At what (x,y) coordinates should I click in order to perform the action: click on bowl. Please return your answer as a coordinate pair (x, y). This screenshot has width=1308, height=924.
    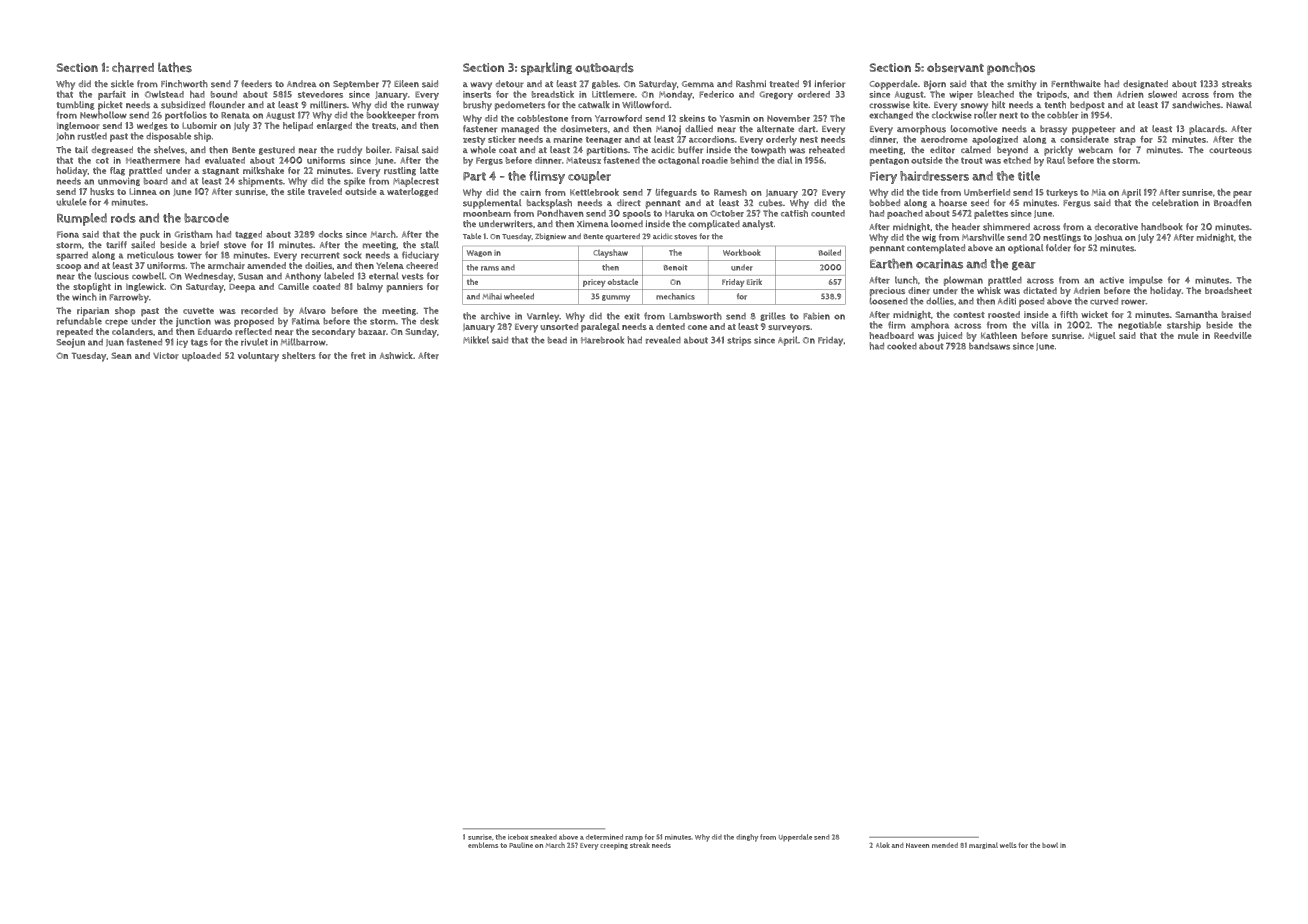
    Looking at the image, I should click on (1050, 845).
